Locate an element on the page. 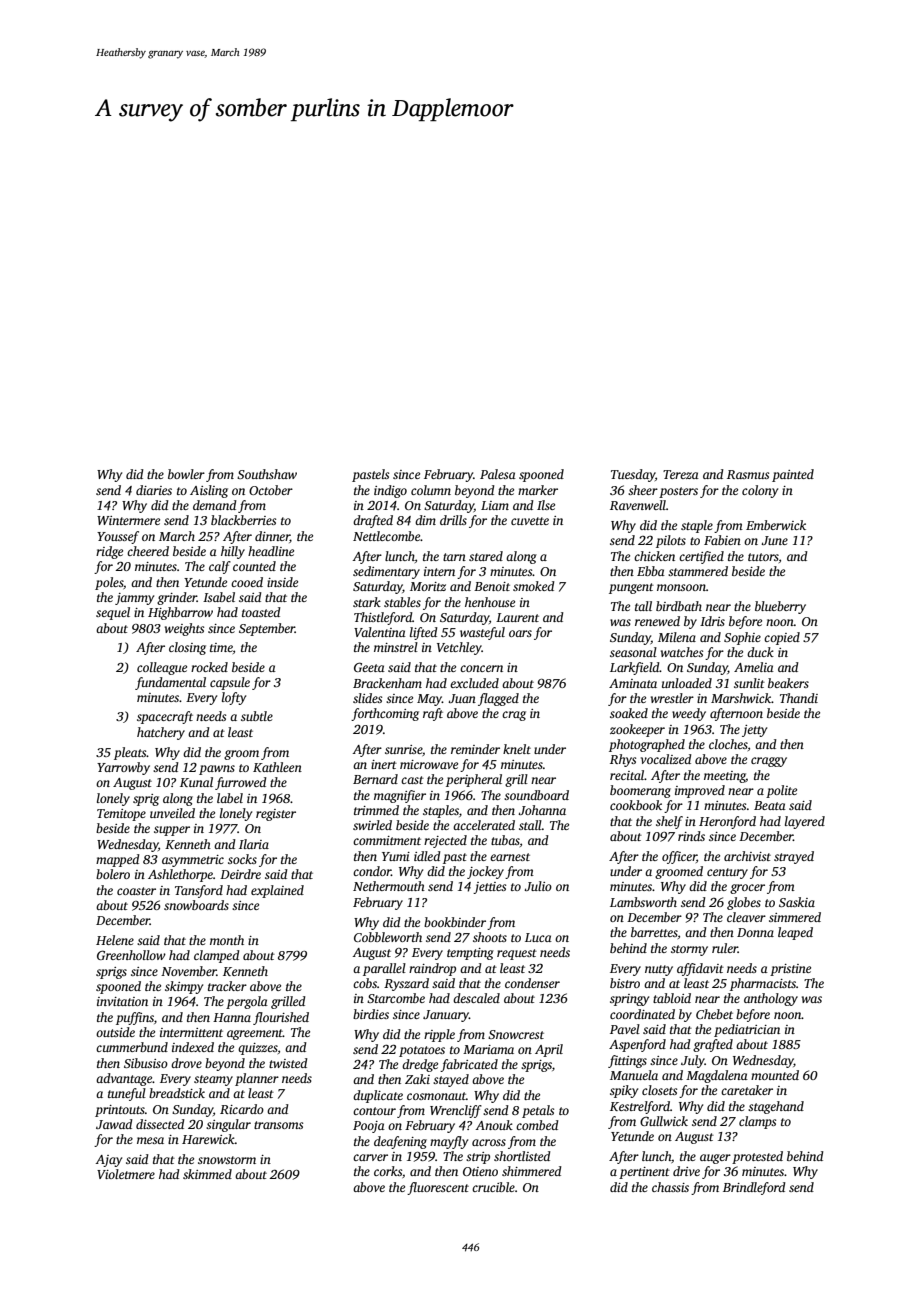  Emberwick is located at coordinates (776, 525).
